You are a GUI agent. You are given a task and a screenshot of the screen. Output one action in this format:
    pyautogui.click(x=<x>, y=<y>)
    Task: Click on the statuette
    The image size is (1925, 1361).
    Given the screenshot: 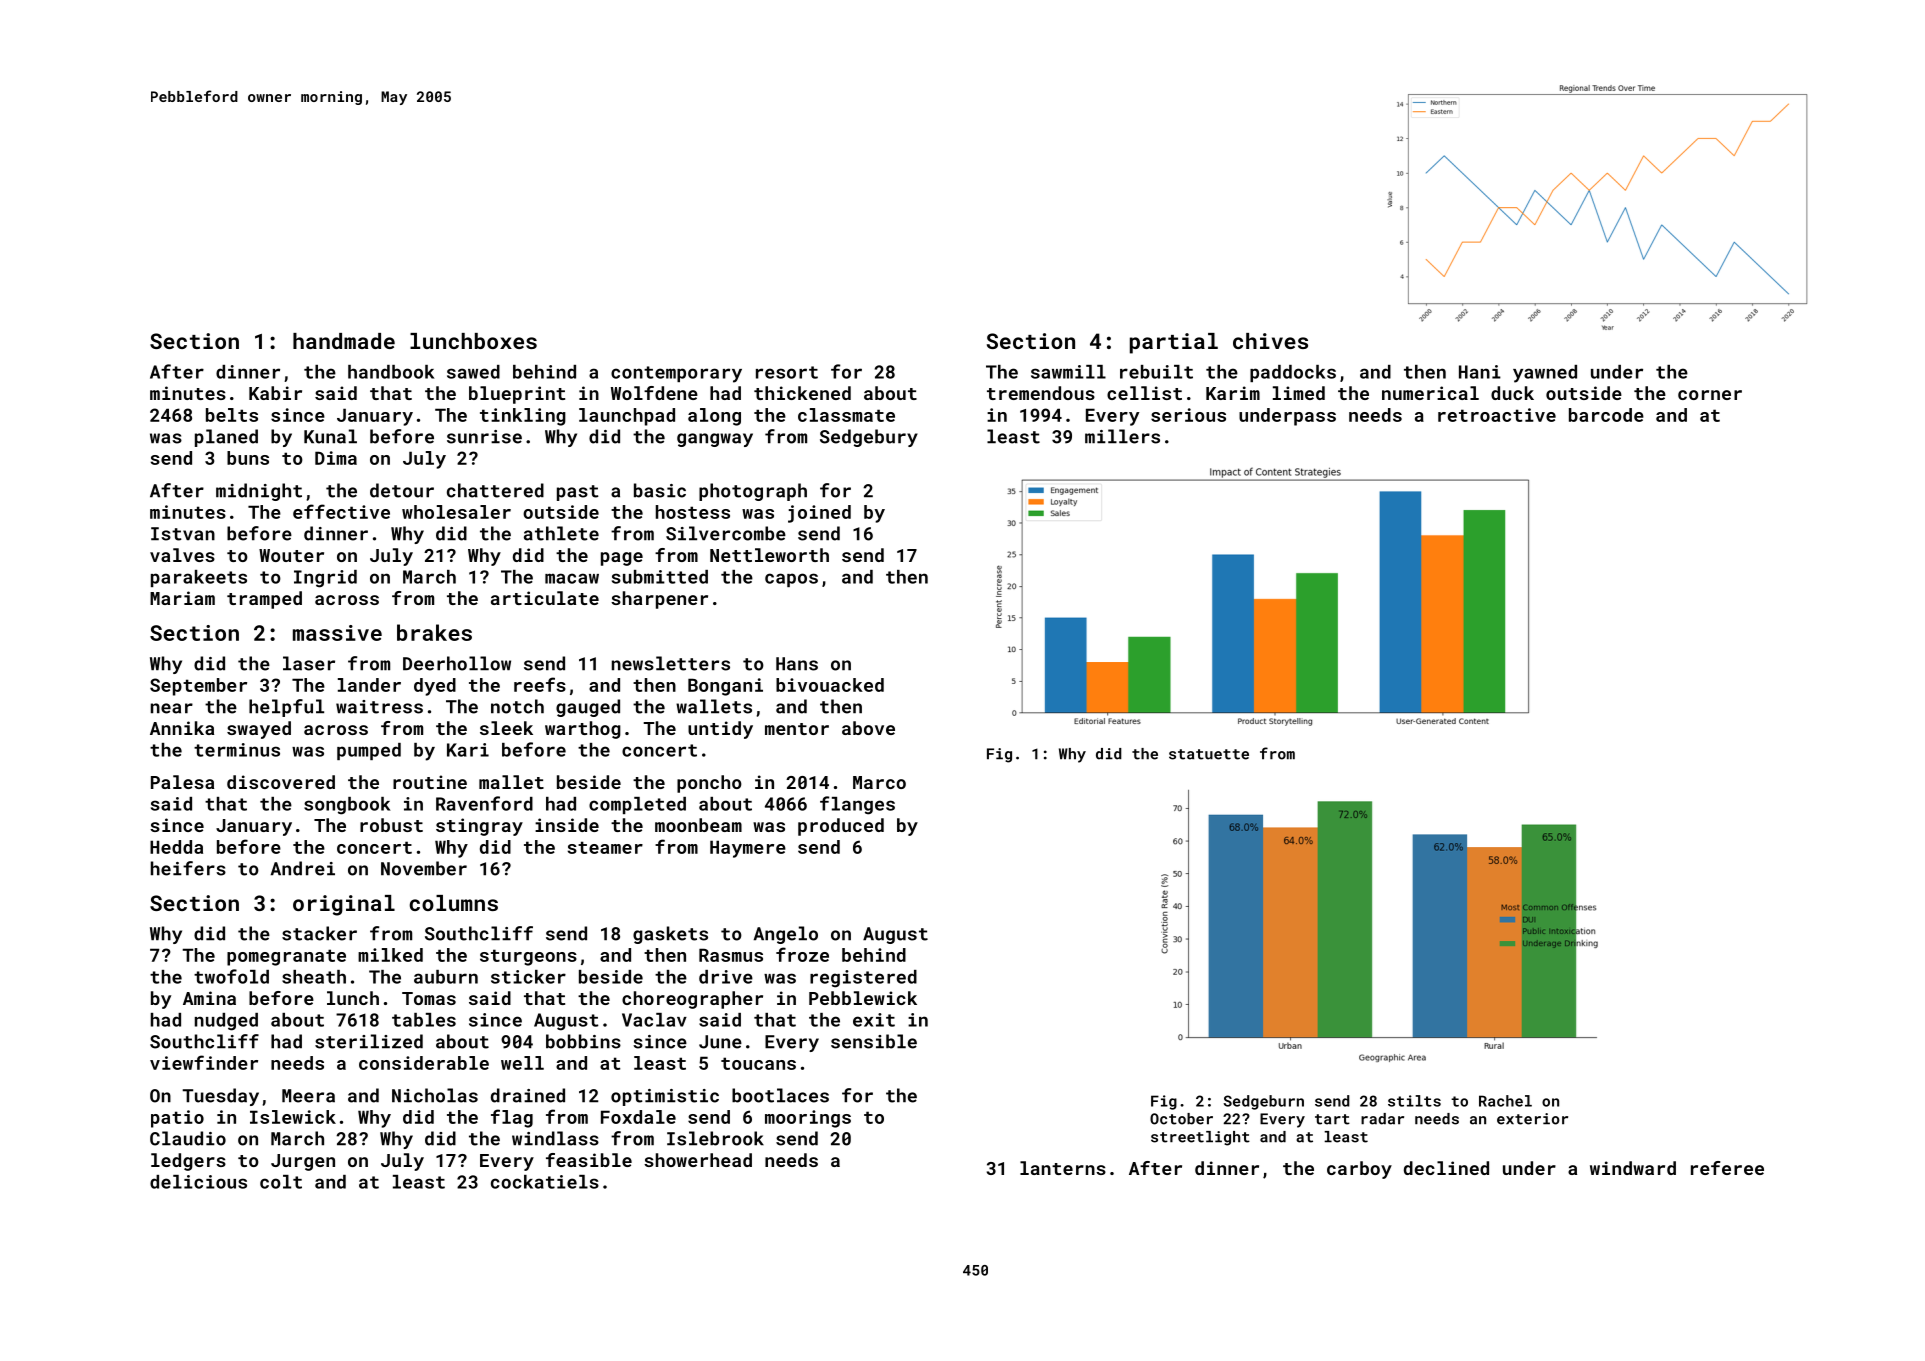 What is the action you would take?
    pyautogui.click(x=1209, y=754)
